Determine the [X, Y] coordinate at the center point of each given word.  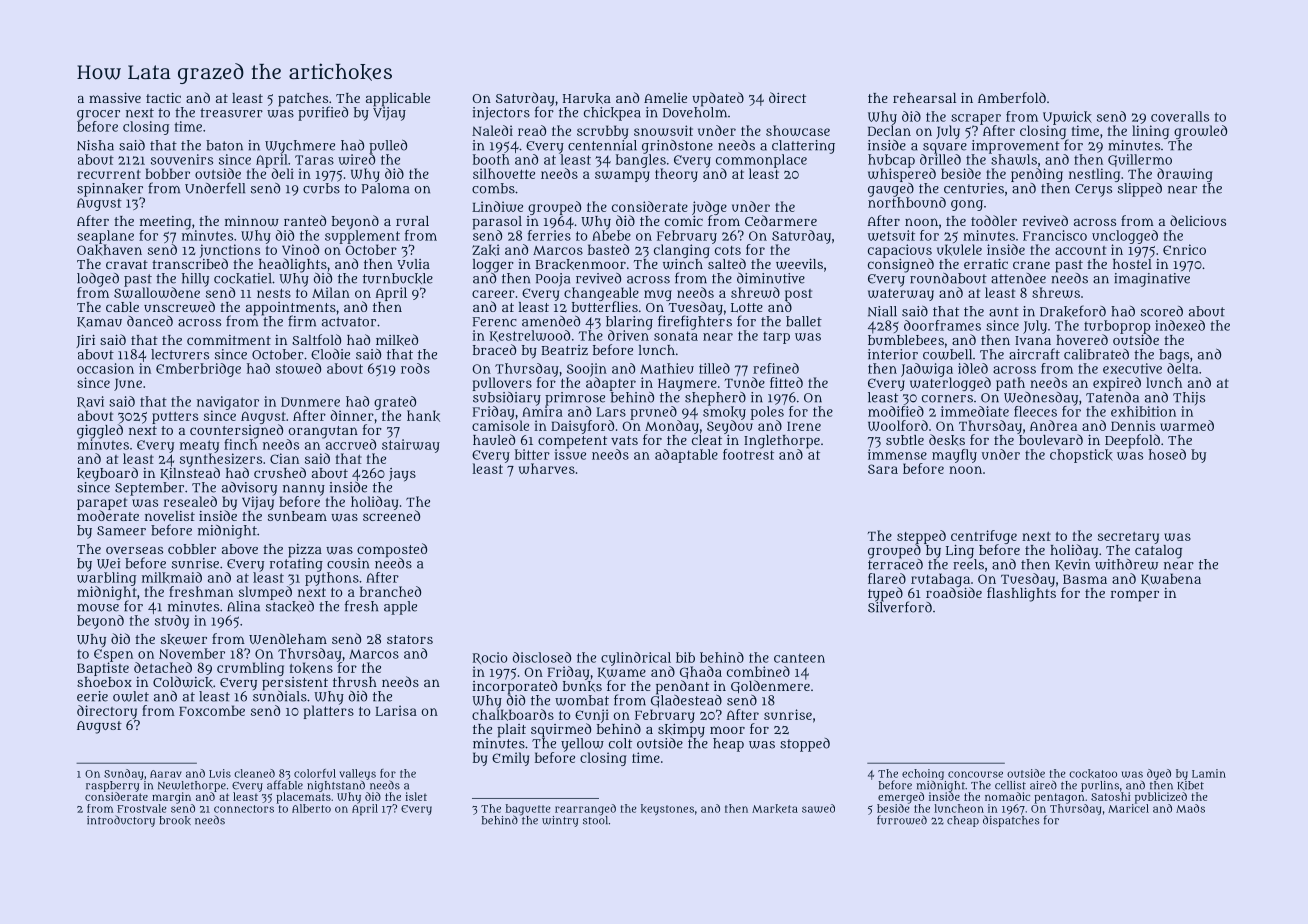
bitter [532, 454]
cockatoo [1093, 773]
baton [224, 145]
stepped [921, 537]
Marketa [775, 808]
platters [329, 712]
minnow [252, 221]
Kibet [1190, 785]
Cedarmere [781, 220]
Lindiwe [497, 206]
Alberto [311, 808]
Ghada [701, 672]
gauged [891, 190]
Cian [284, 458]
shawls [1014, 159]
